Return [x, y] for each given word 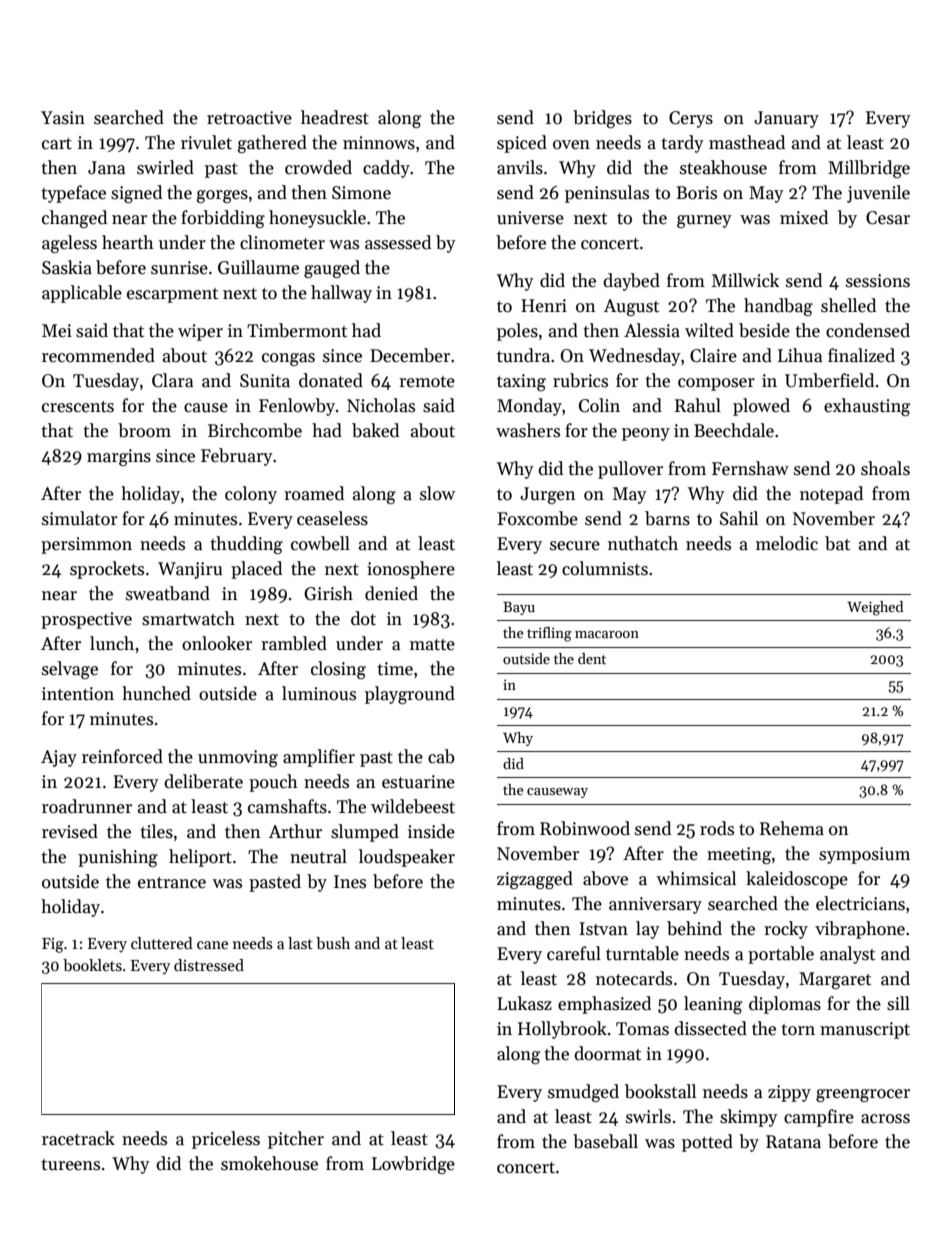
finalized [861, 355]
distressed [209, 965]
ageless [69, 244]
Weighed [875, 608]
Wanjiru [190, 570]
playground [410, 695]
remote [427, 382]
